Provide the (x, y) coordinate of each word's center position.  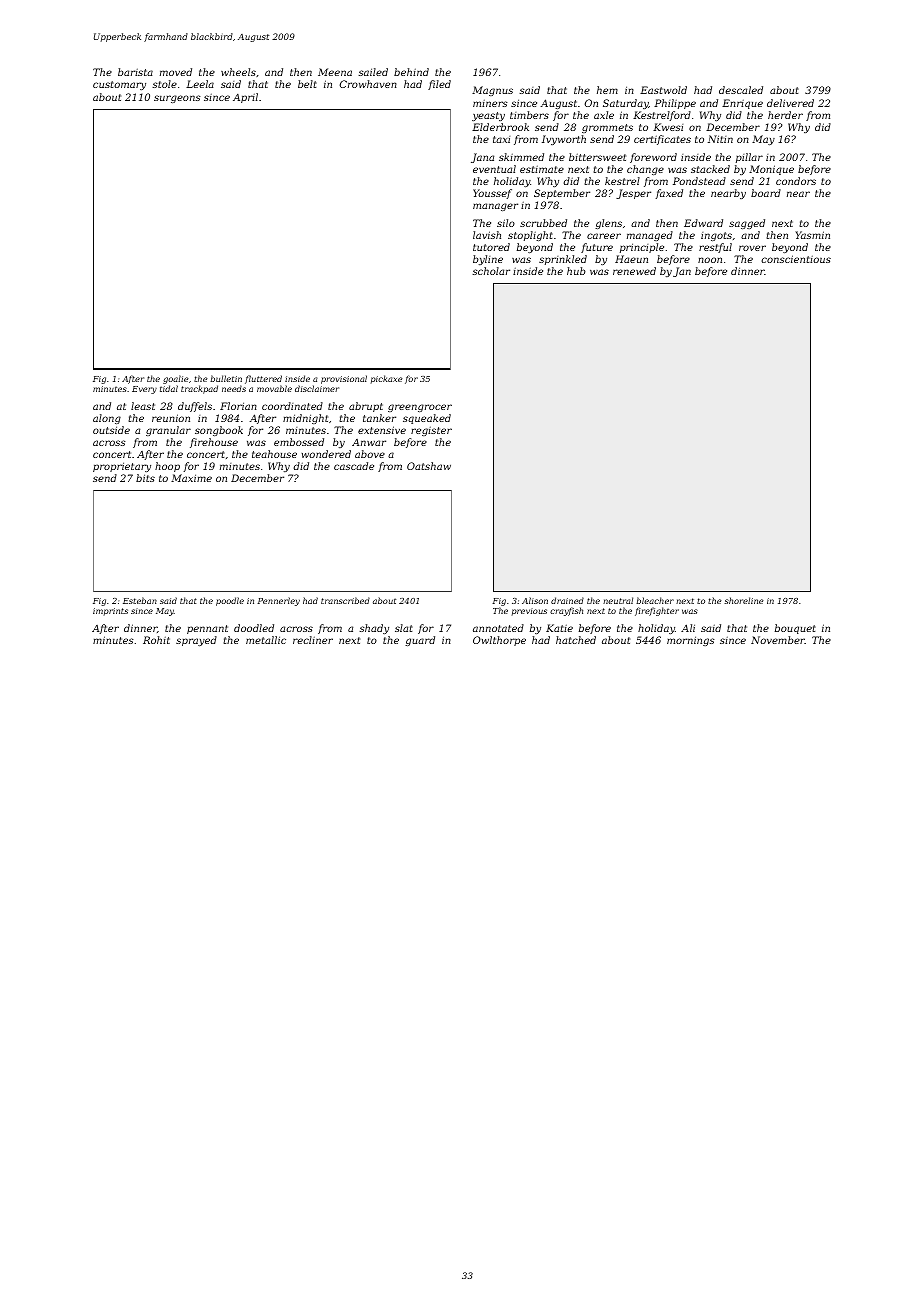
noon (710, 260)
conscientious (796, 259)
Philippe (675, 104)
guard (420, 641)
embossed (299, 442)
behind (411, 72)
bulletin (226, 378)
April (245, 98)
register (431, 431)
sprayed (196, 641)
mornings (691, 641)
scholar (491, 271)
